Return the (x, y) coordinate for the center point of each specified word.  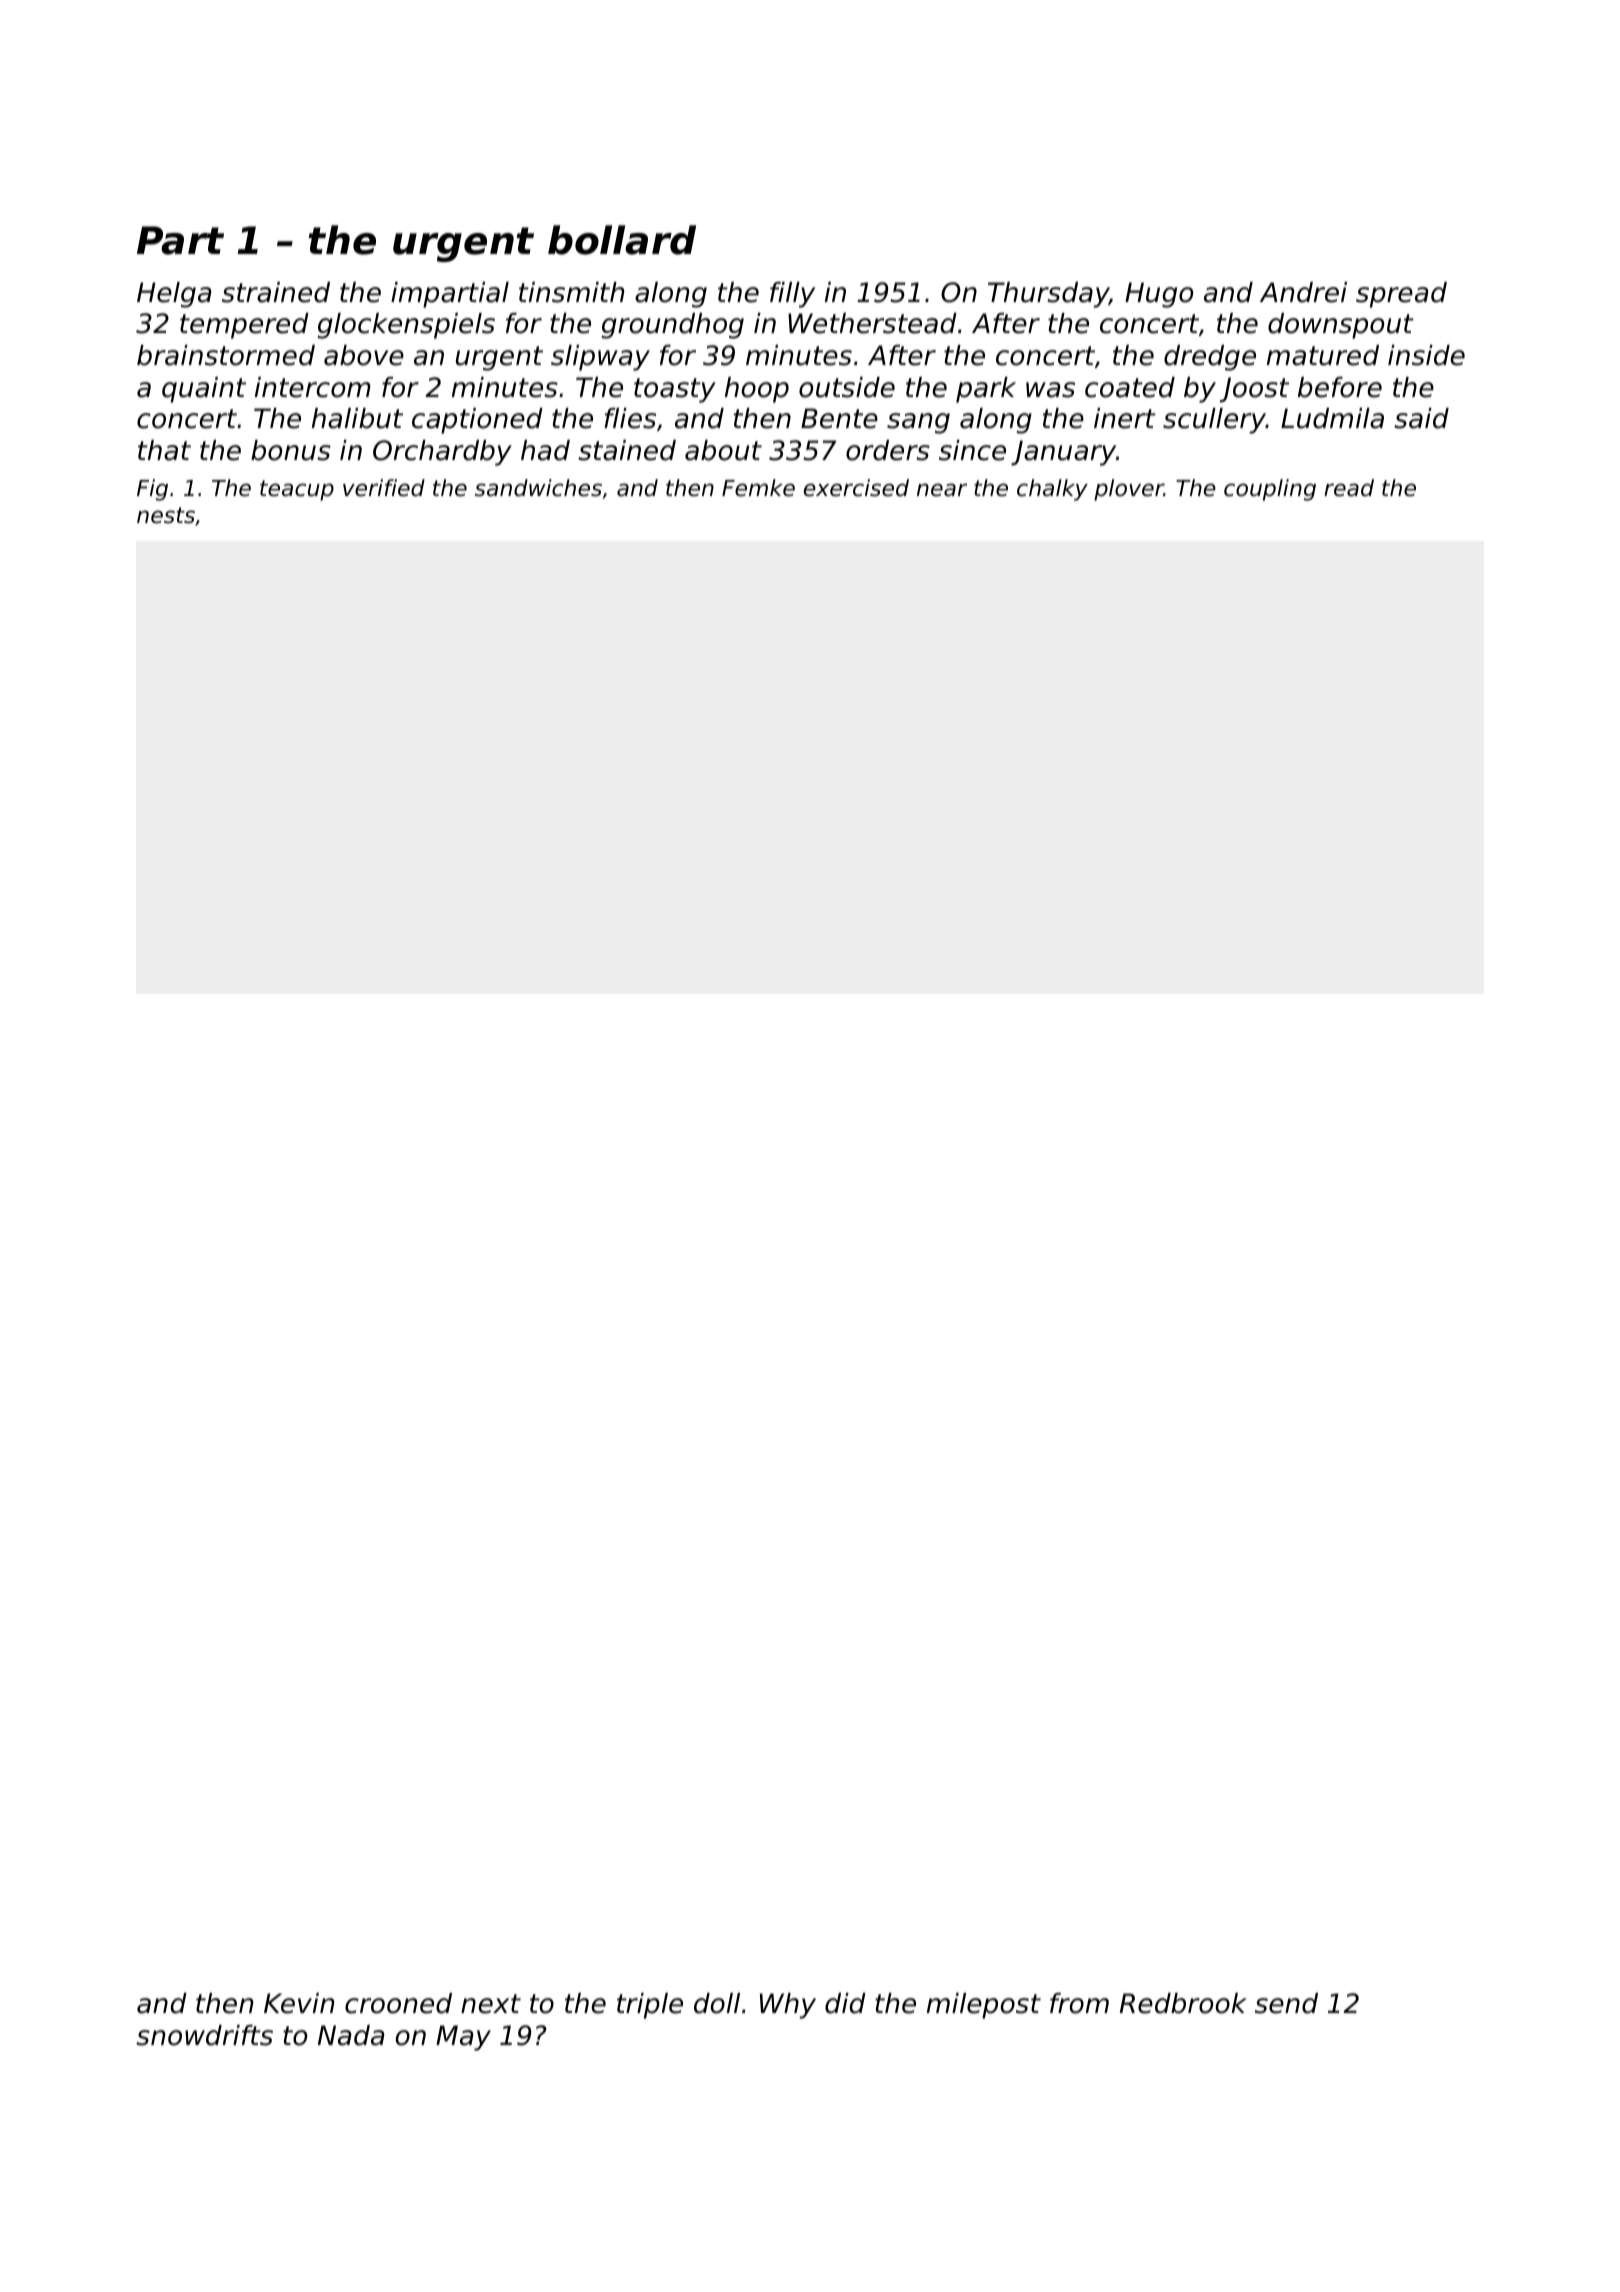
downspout (1341, 326)
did (845, 2003)
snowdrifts (204, 2035)
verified (384, 488)
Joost (1254, 390)
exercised (856, 488)
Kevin (299, 2003)
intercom (313, 387)
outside (847, 387)
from (1079, 2003)
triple (650, 2006)
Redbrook (1183, 2003)
